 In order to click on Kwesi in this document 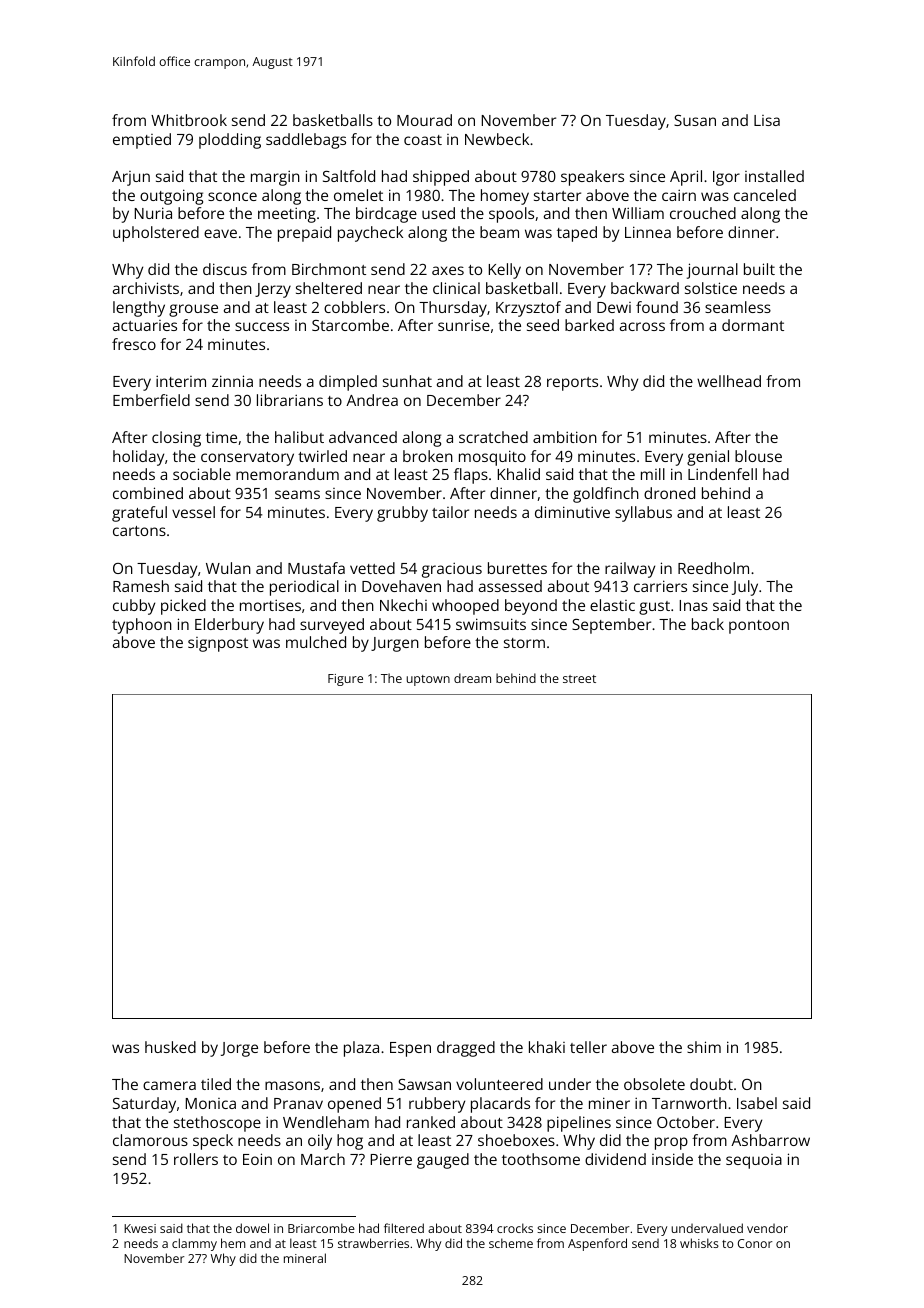, I will do `click(140, 1228)`.
